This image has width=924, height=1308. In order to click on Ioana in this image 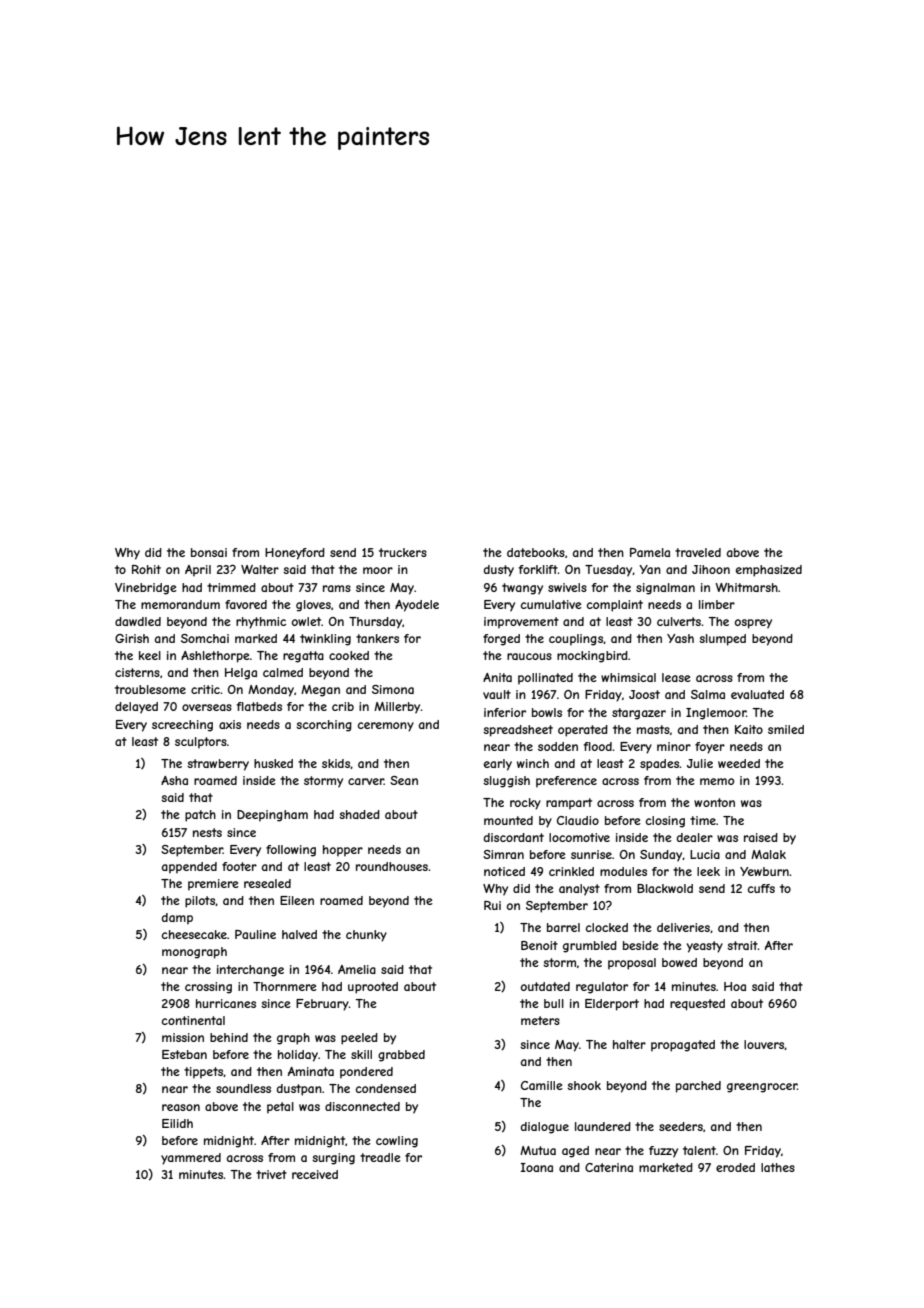, I will do `click(536, 1167)`.
